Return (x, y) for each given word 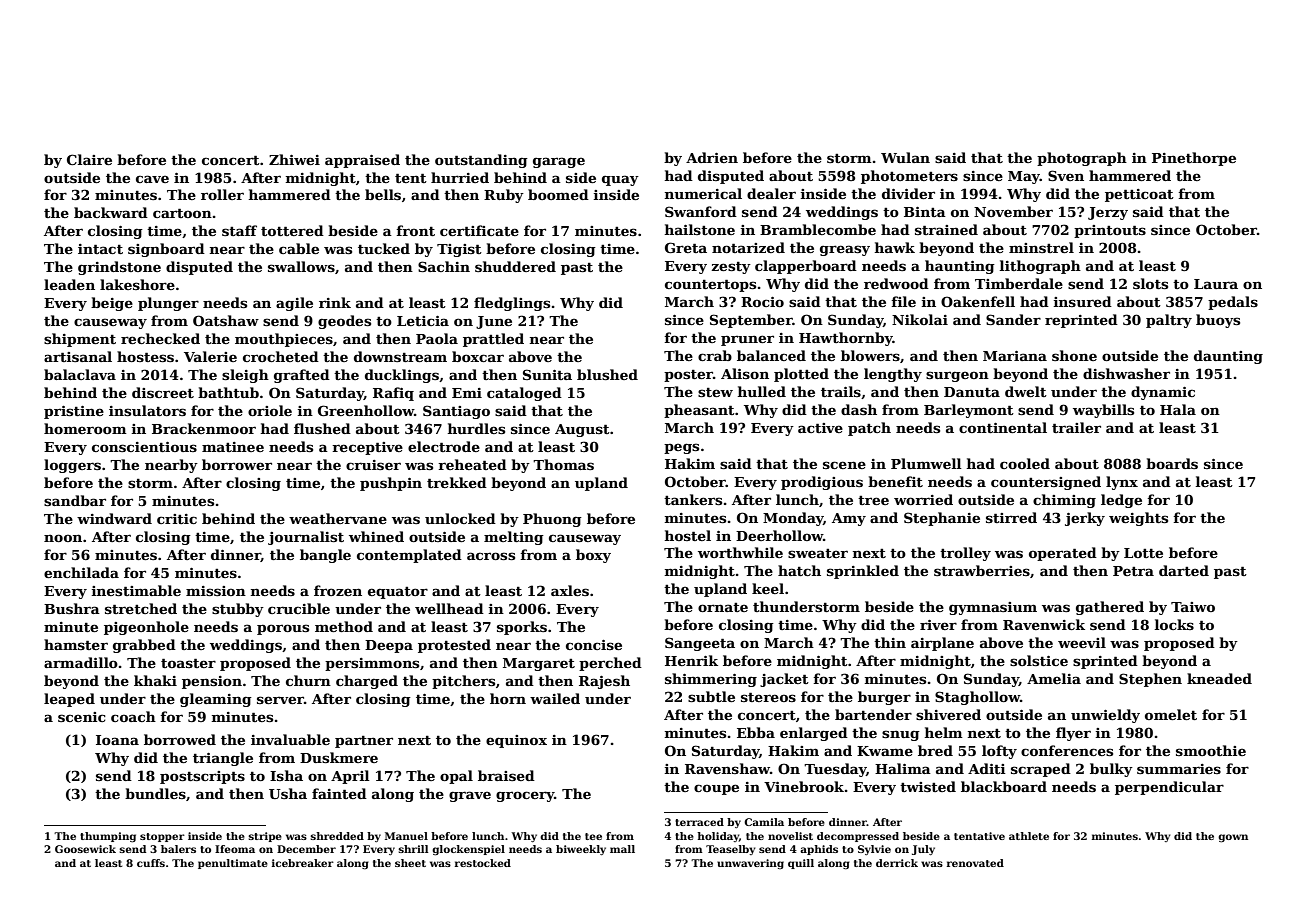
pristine (74, 412)
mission (216, 591)
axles (570, 590)
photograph (1082, 159)
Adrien (712, 157)
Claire (89, 159)
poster (688, 376)
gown (1233, 838)
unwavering (750, 864)
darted (1184, 570)
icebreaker (303, 863)
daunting (1228, 357)
